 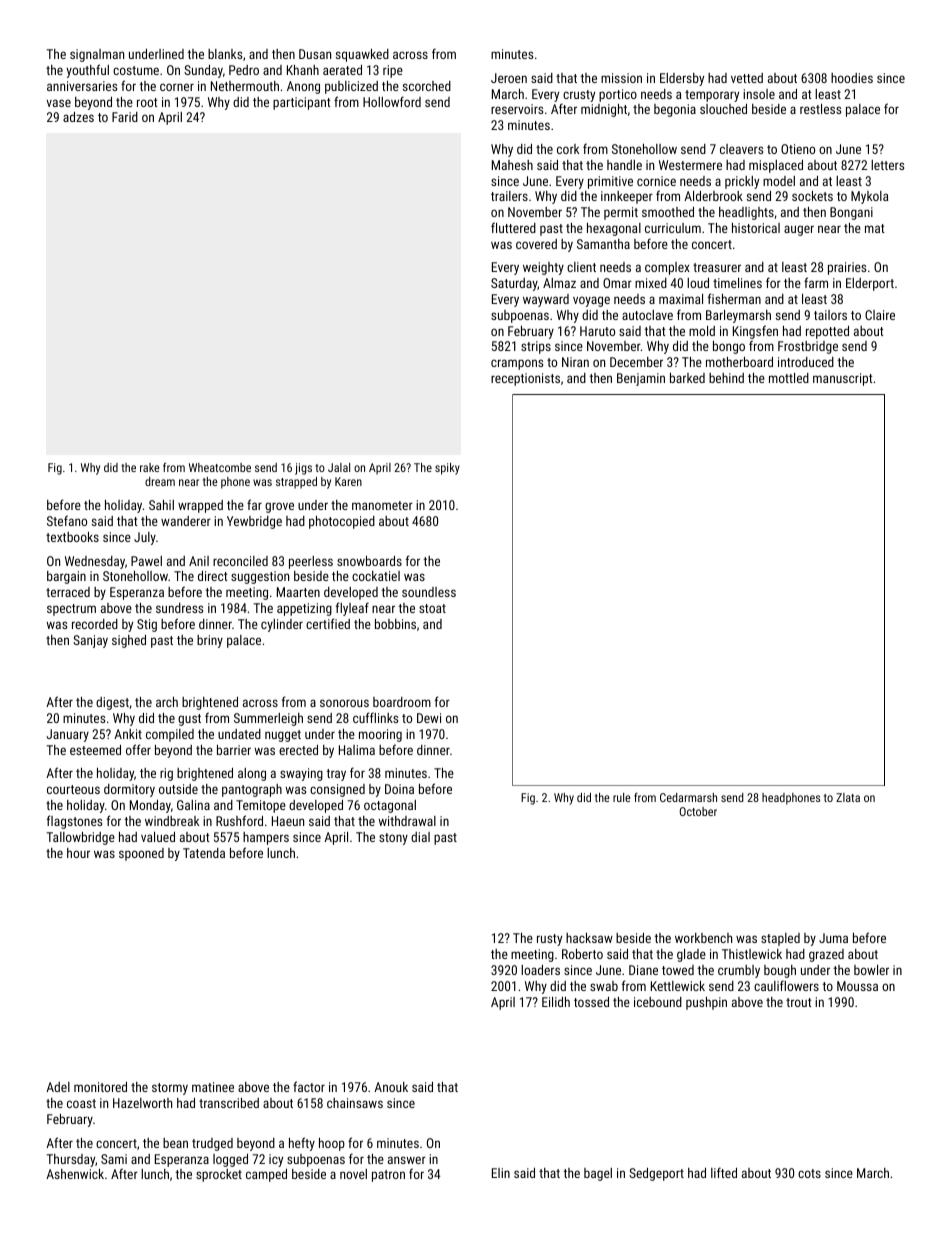 What do you see at coordinates (843, 379) in the image?
I see `manuscript` at bounding box center [843, 379].
